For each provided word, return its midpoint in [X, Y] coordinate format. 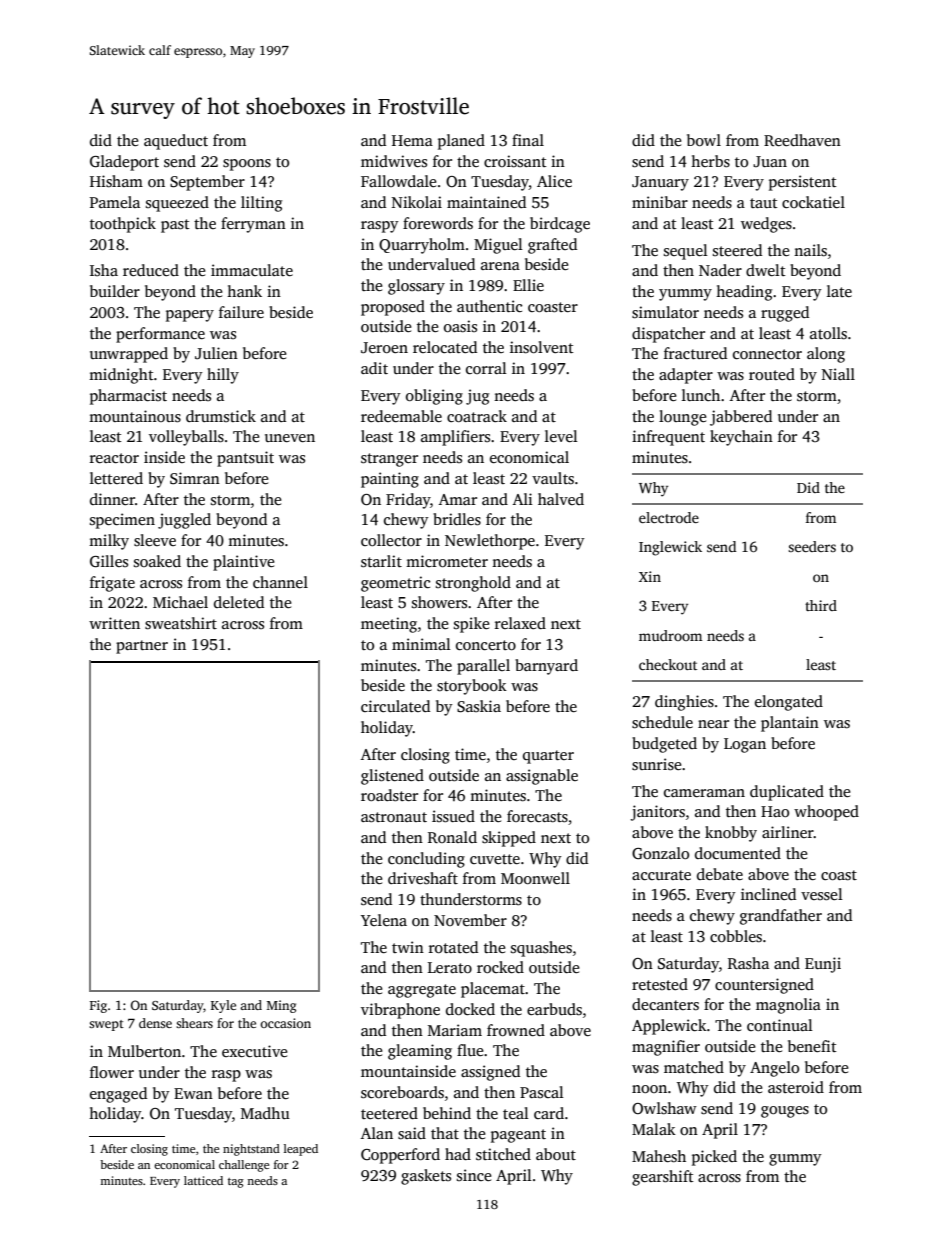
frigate [112, 584]
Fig [98, 1006]
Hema [412, 140]
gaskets [426, 1177]
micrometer [447, 561]
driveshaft [423, 878]
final [528, 140]
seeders [812, 546]
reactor [114, 458]
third [821, 605]
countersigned [764, 986]
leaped [301, 1150]
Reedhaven [802, 140]
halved [561, 499]
